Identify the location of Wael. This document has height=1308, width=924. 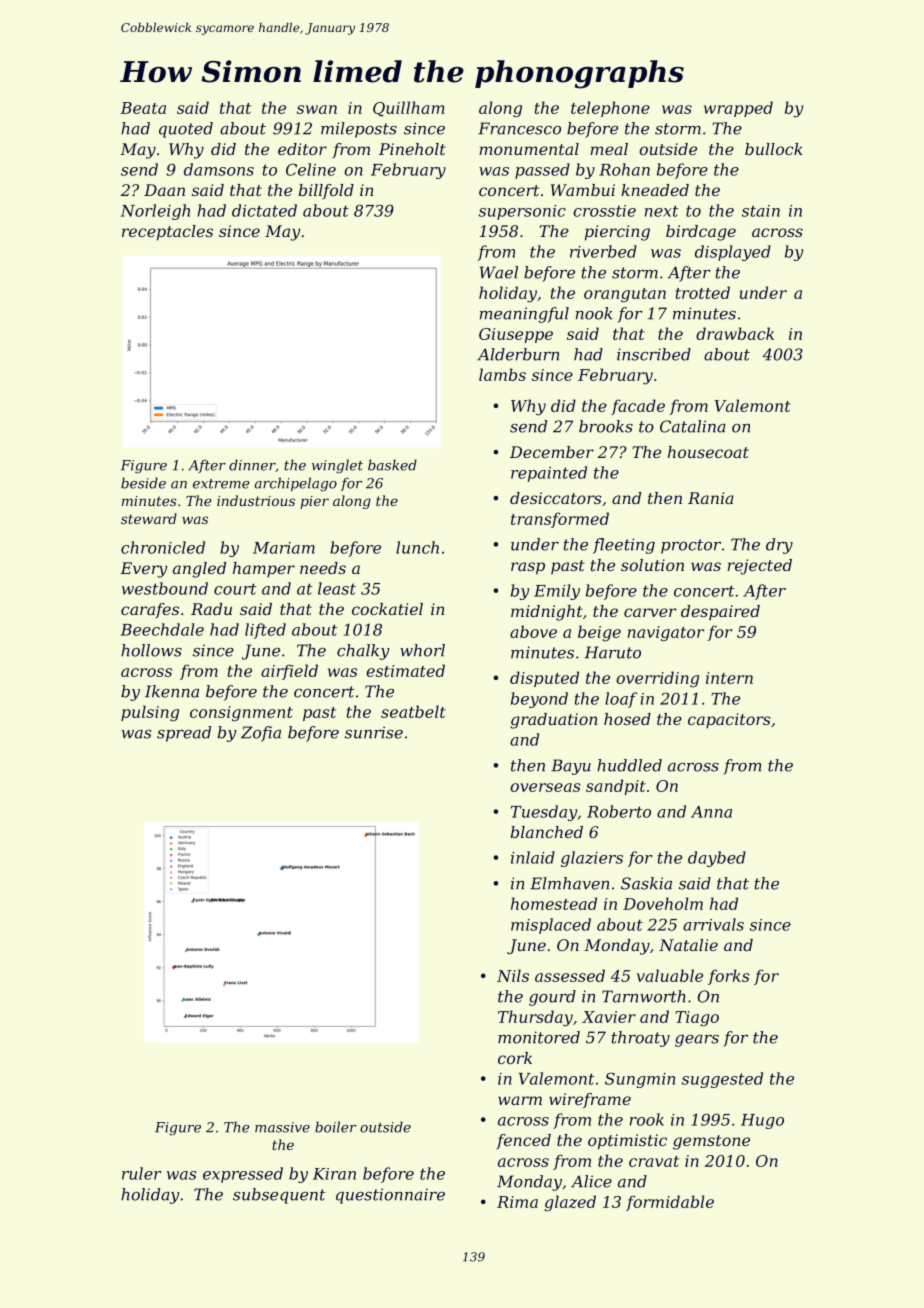
(499, 272).
